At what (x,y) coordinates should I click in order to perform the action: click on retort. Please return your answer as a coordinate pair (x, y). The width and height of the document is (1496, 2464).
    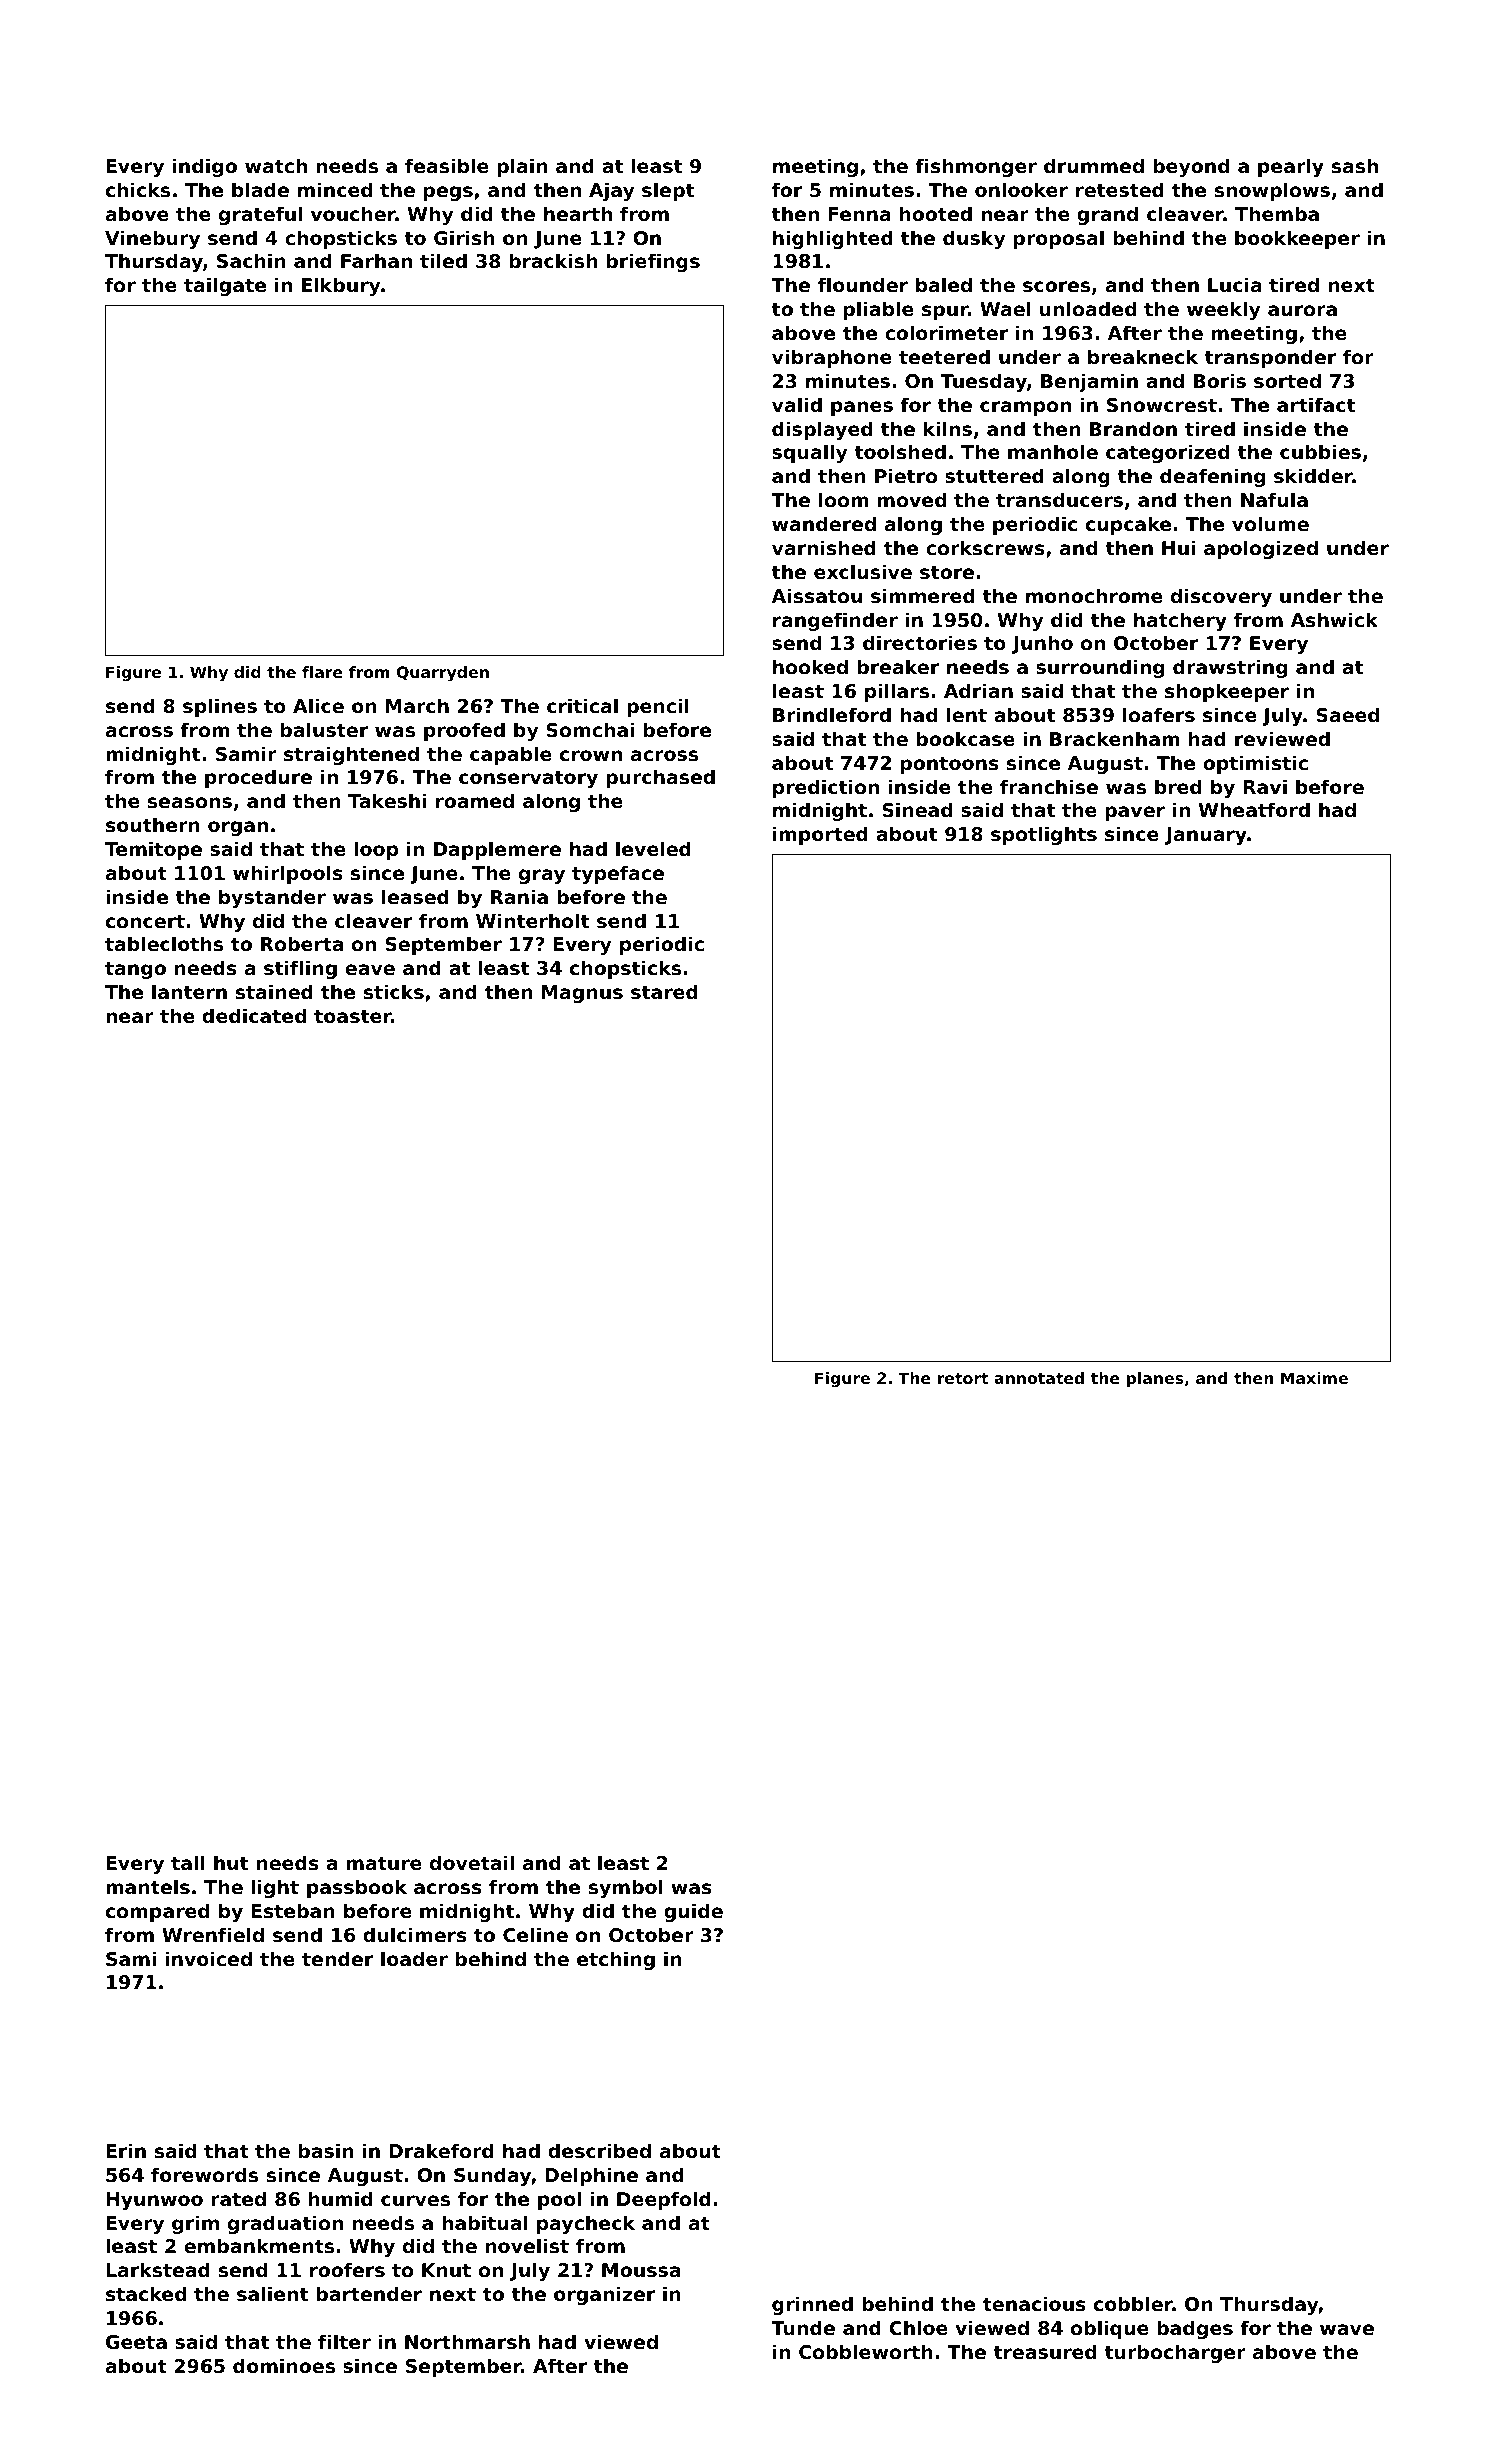
    Looking at the image, I should click on (963, 1378).
